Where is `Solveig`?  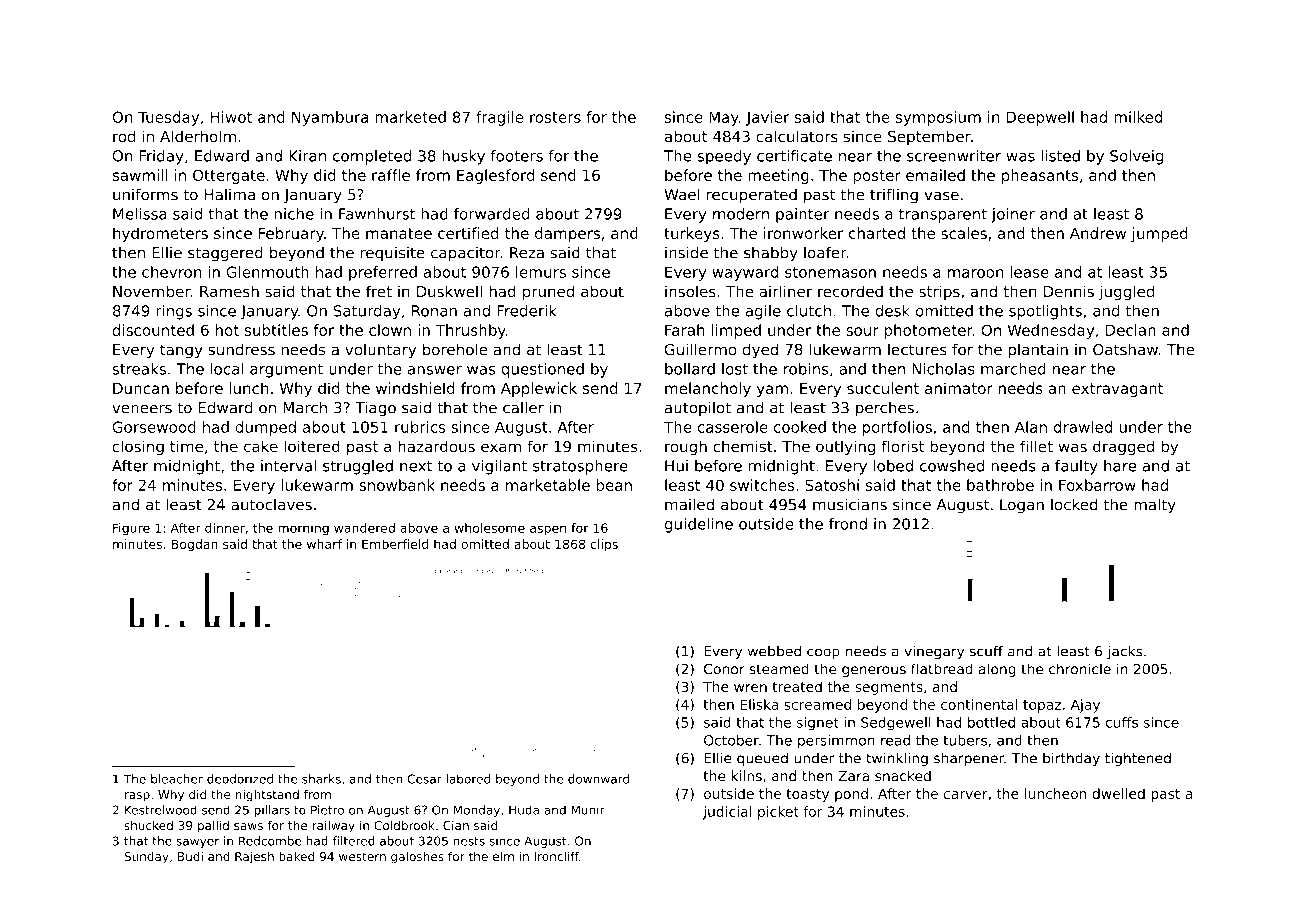 Solveig is located at coordinates (1136, 157).
